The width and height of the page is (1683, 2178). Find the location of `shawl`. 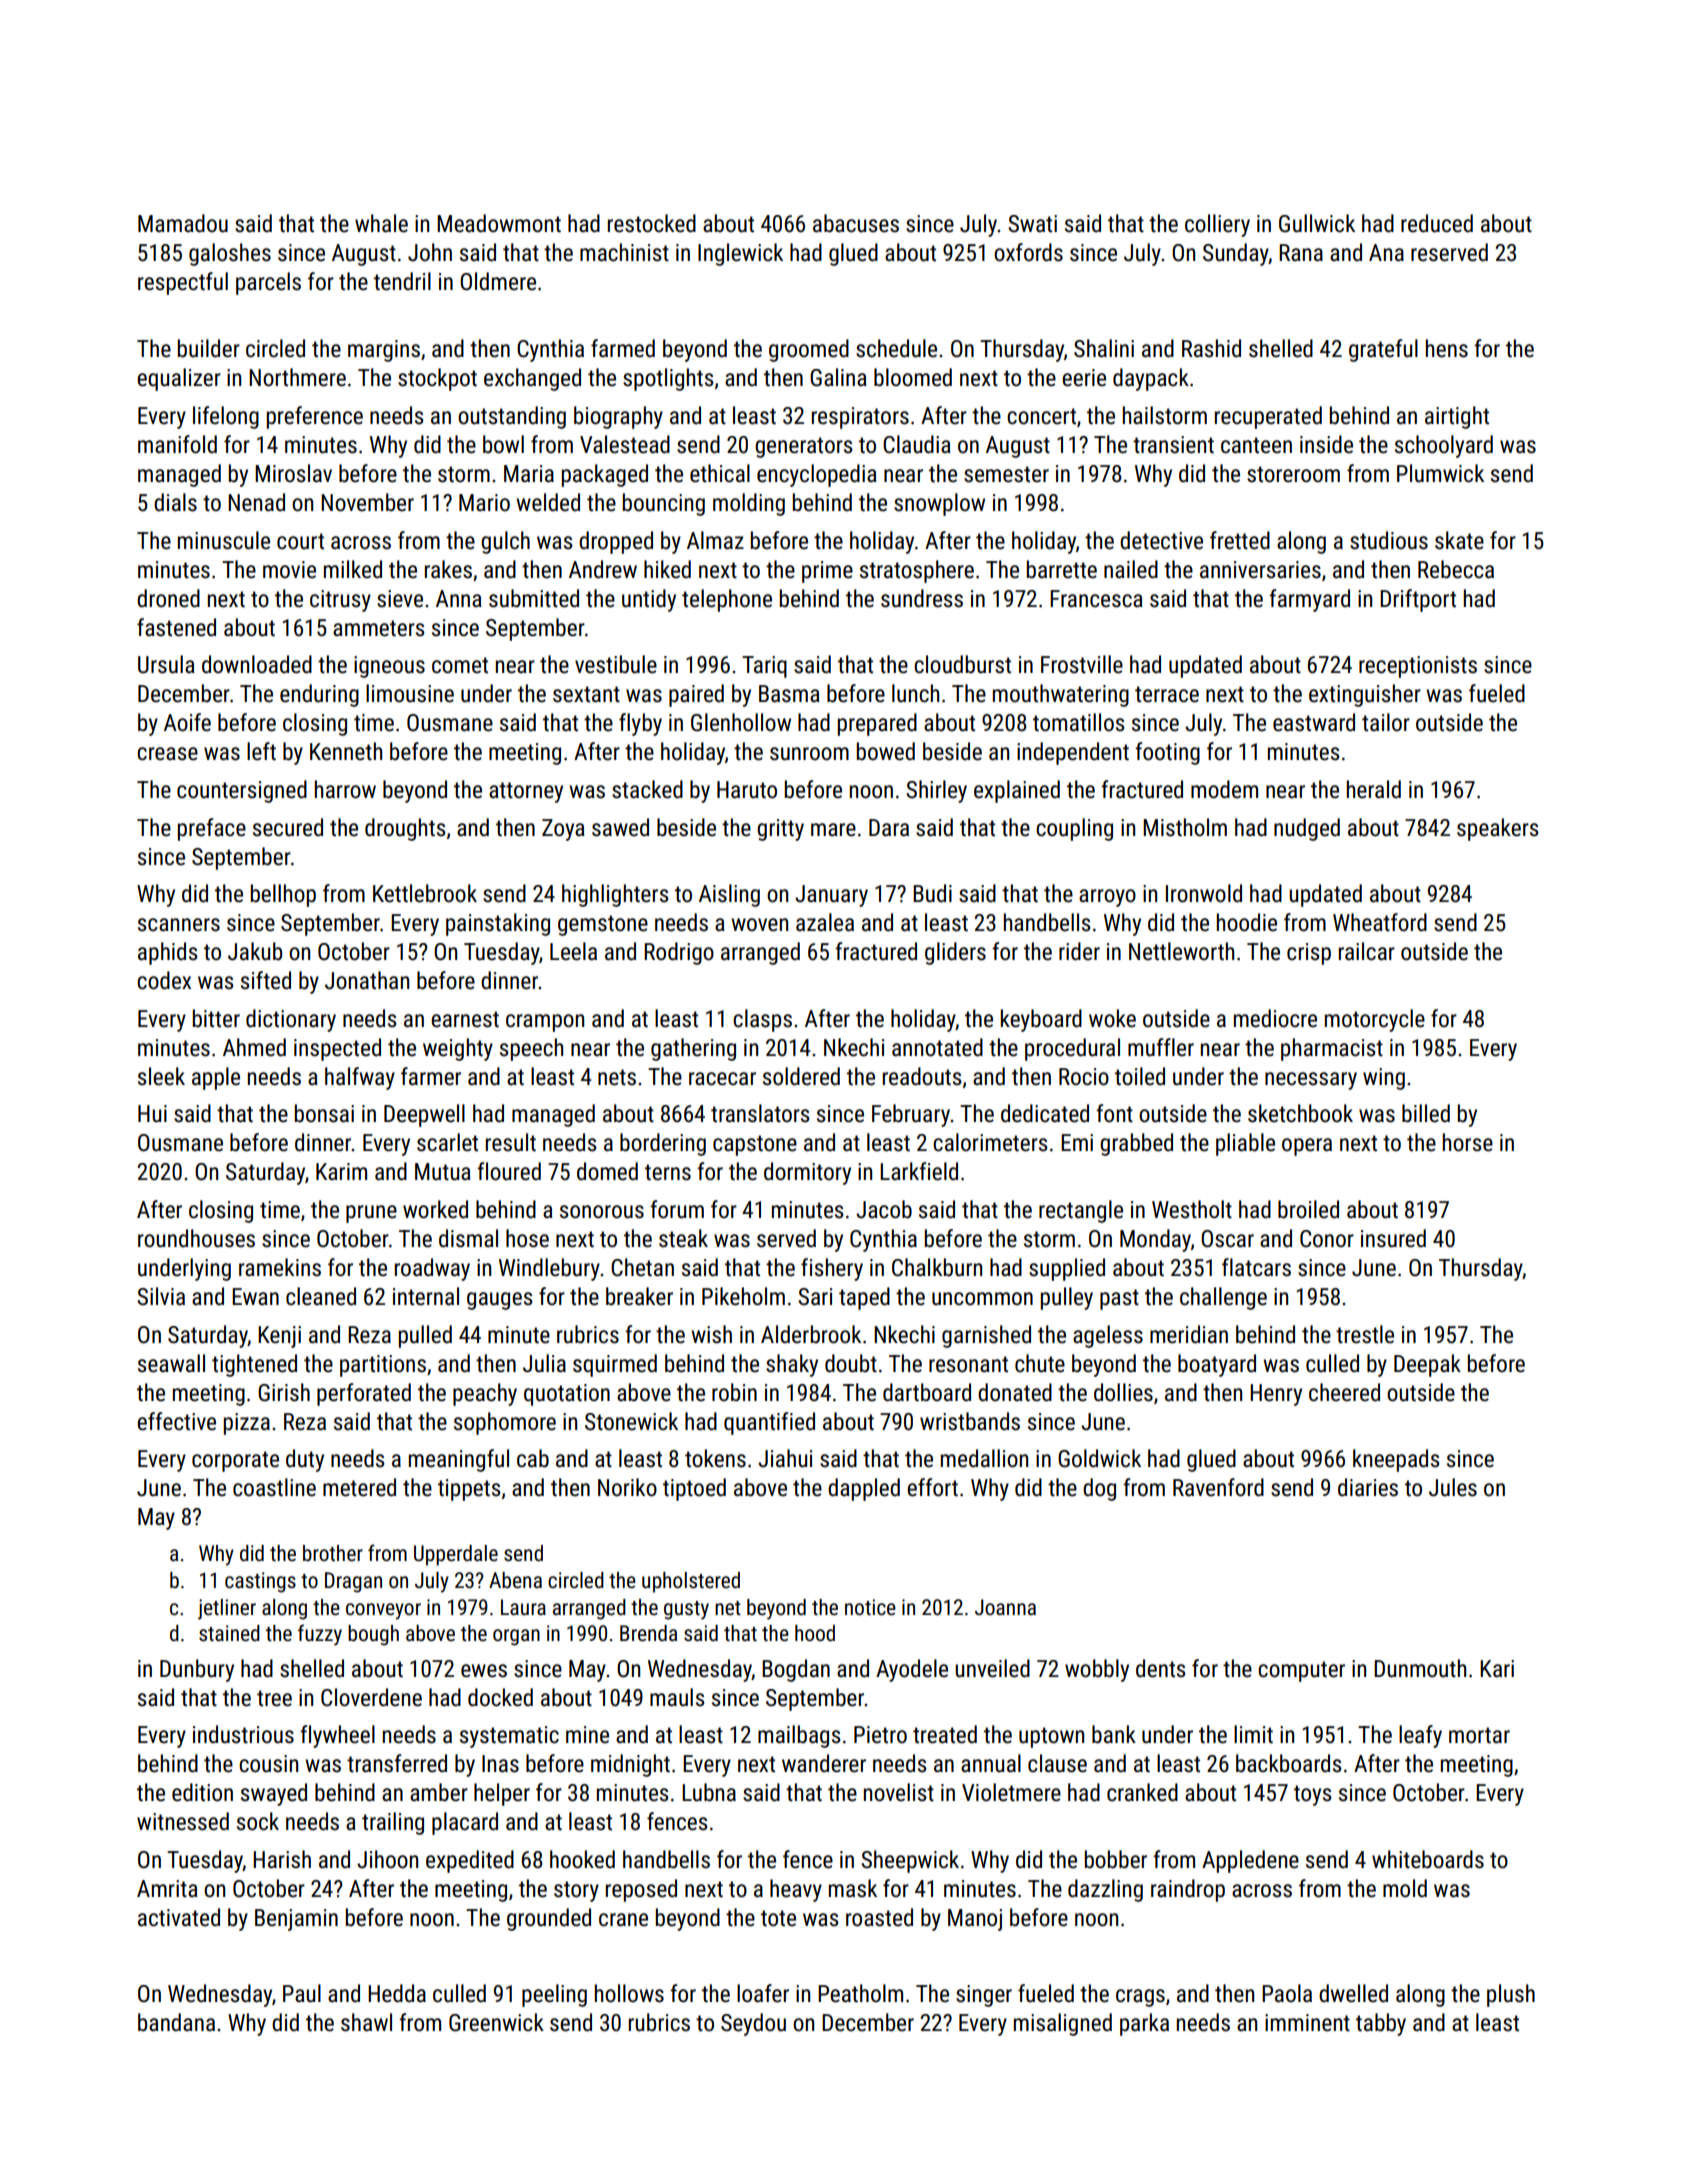

shawl is located at coordinates (366, 2022).
